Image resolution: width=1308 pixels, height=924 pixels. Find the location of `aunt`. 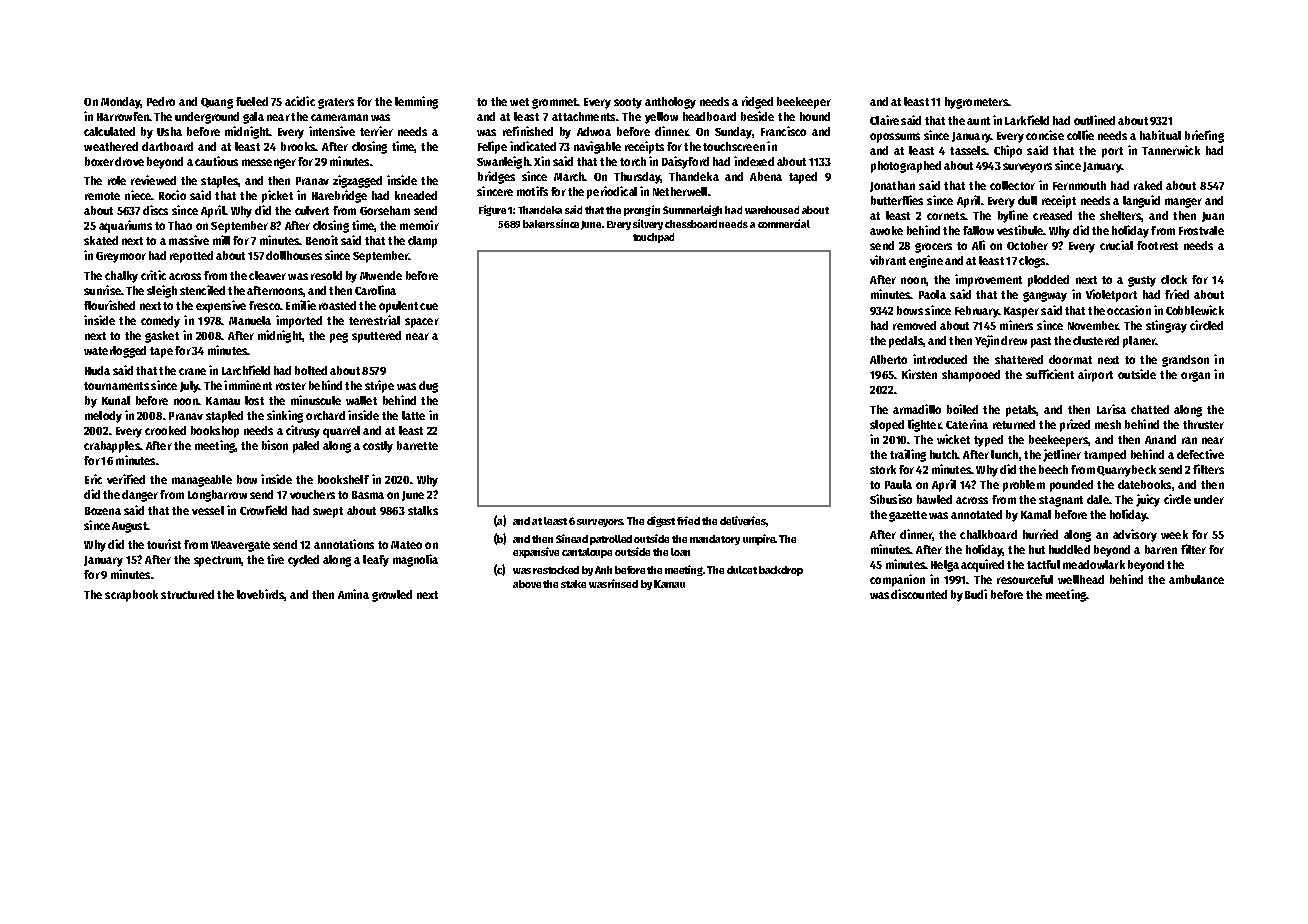

aunt is located at coordinates (978, 121).
